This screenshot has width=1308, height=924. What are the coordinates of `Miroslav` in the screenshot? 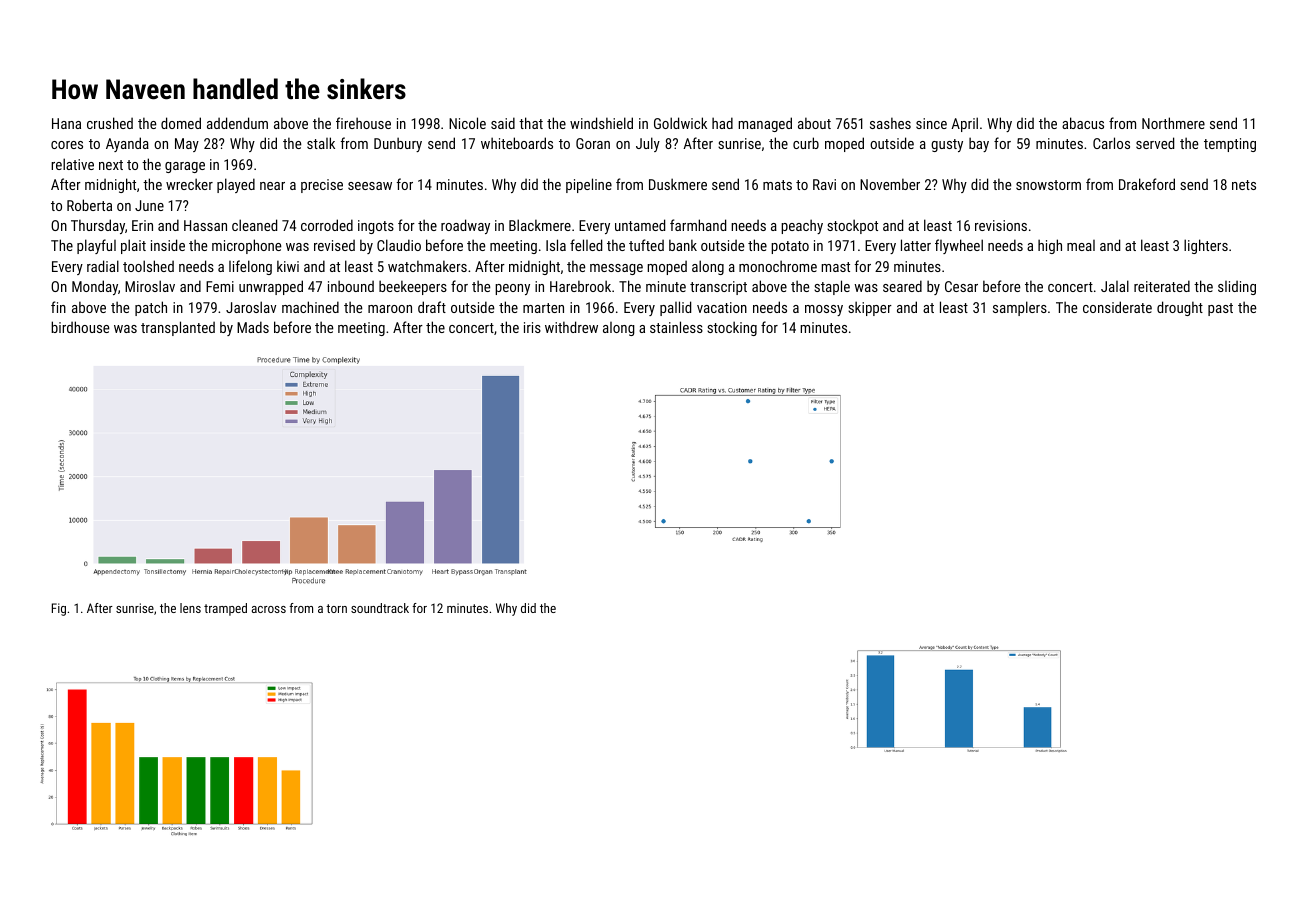 It's located at (150, 286).
